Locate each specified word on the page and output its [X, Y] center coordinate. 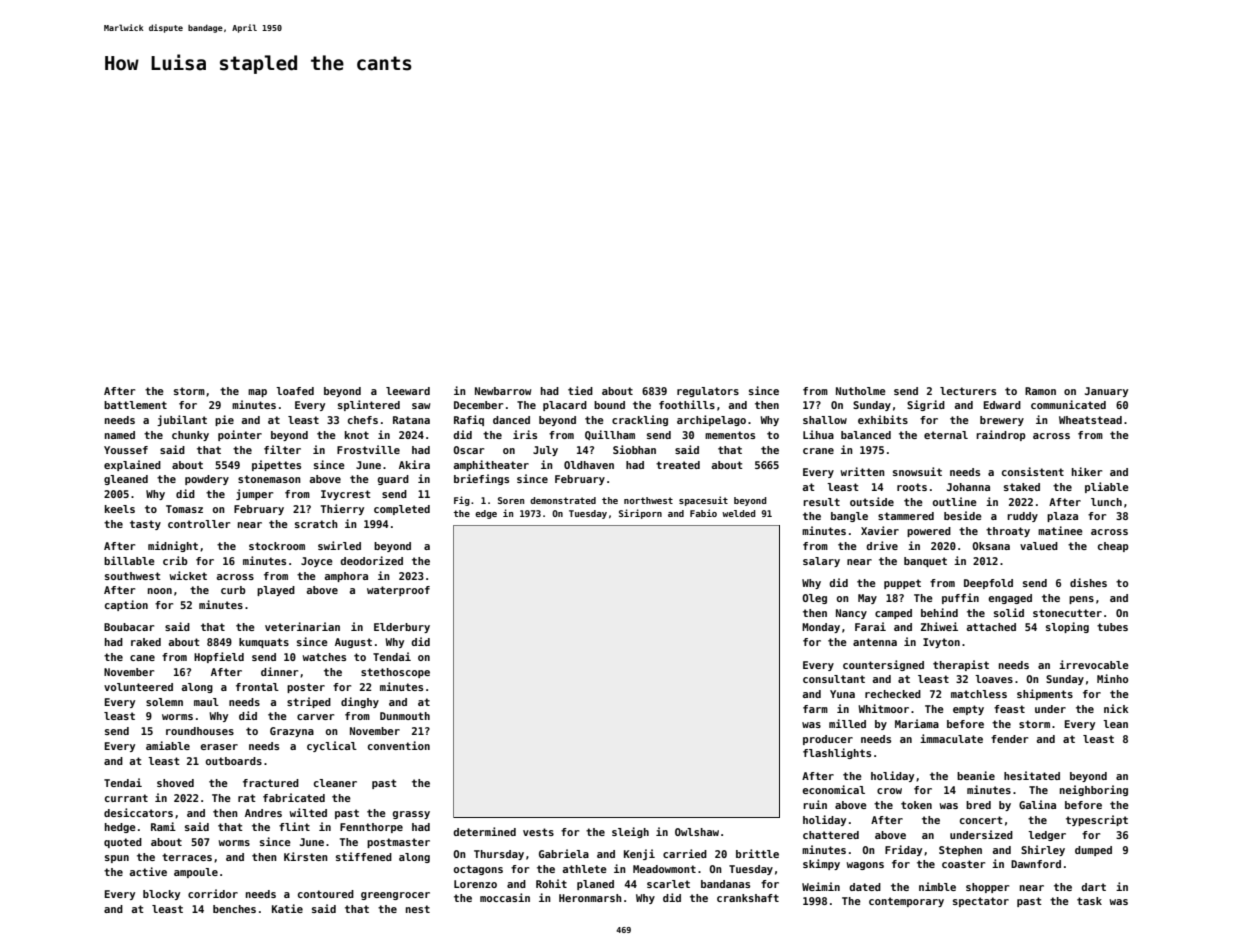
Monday [821, 628]
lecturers [968, 391]
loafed [295, 391]
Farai [870, 626]
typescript [1097, 820]
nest [418, 909]
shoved [175, 783]
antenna [875, 642]
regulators [708, 392]
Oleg [814, 599]
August [353, 643]
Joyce [317, 562]
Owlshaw [697, 832]
